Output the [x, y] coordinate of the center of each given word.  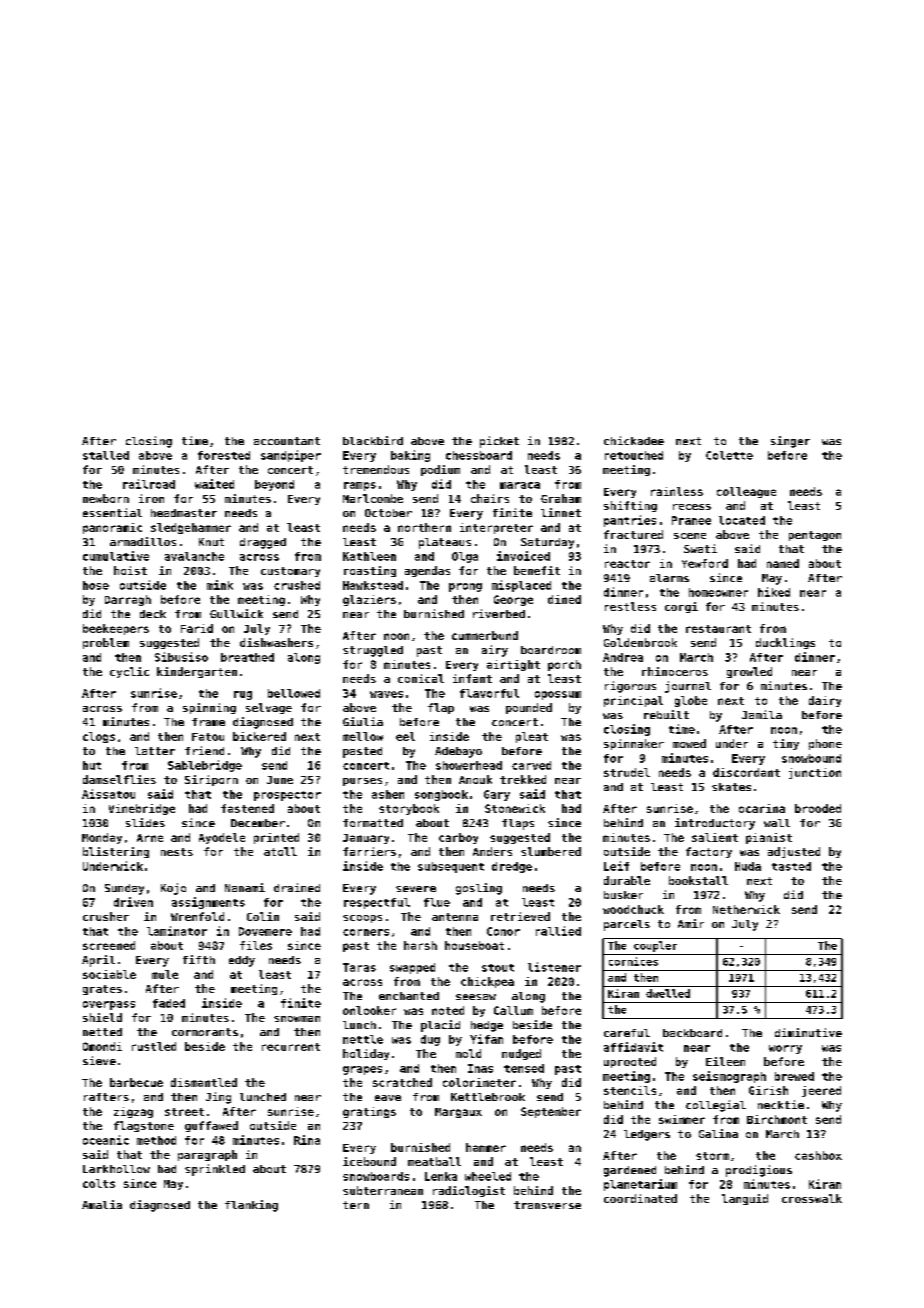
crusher [106, 916]
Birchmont [777, 1119]
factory [709, 852]
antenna [455, 917]
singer [790, 442]
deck [153, 614]
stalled [106, 455]
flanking [251, 1206]
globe [691, 701]
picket [499, 442]
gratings [369, 1112]
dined [564, 599]
